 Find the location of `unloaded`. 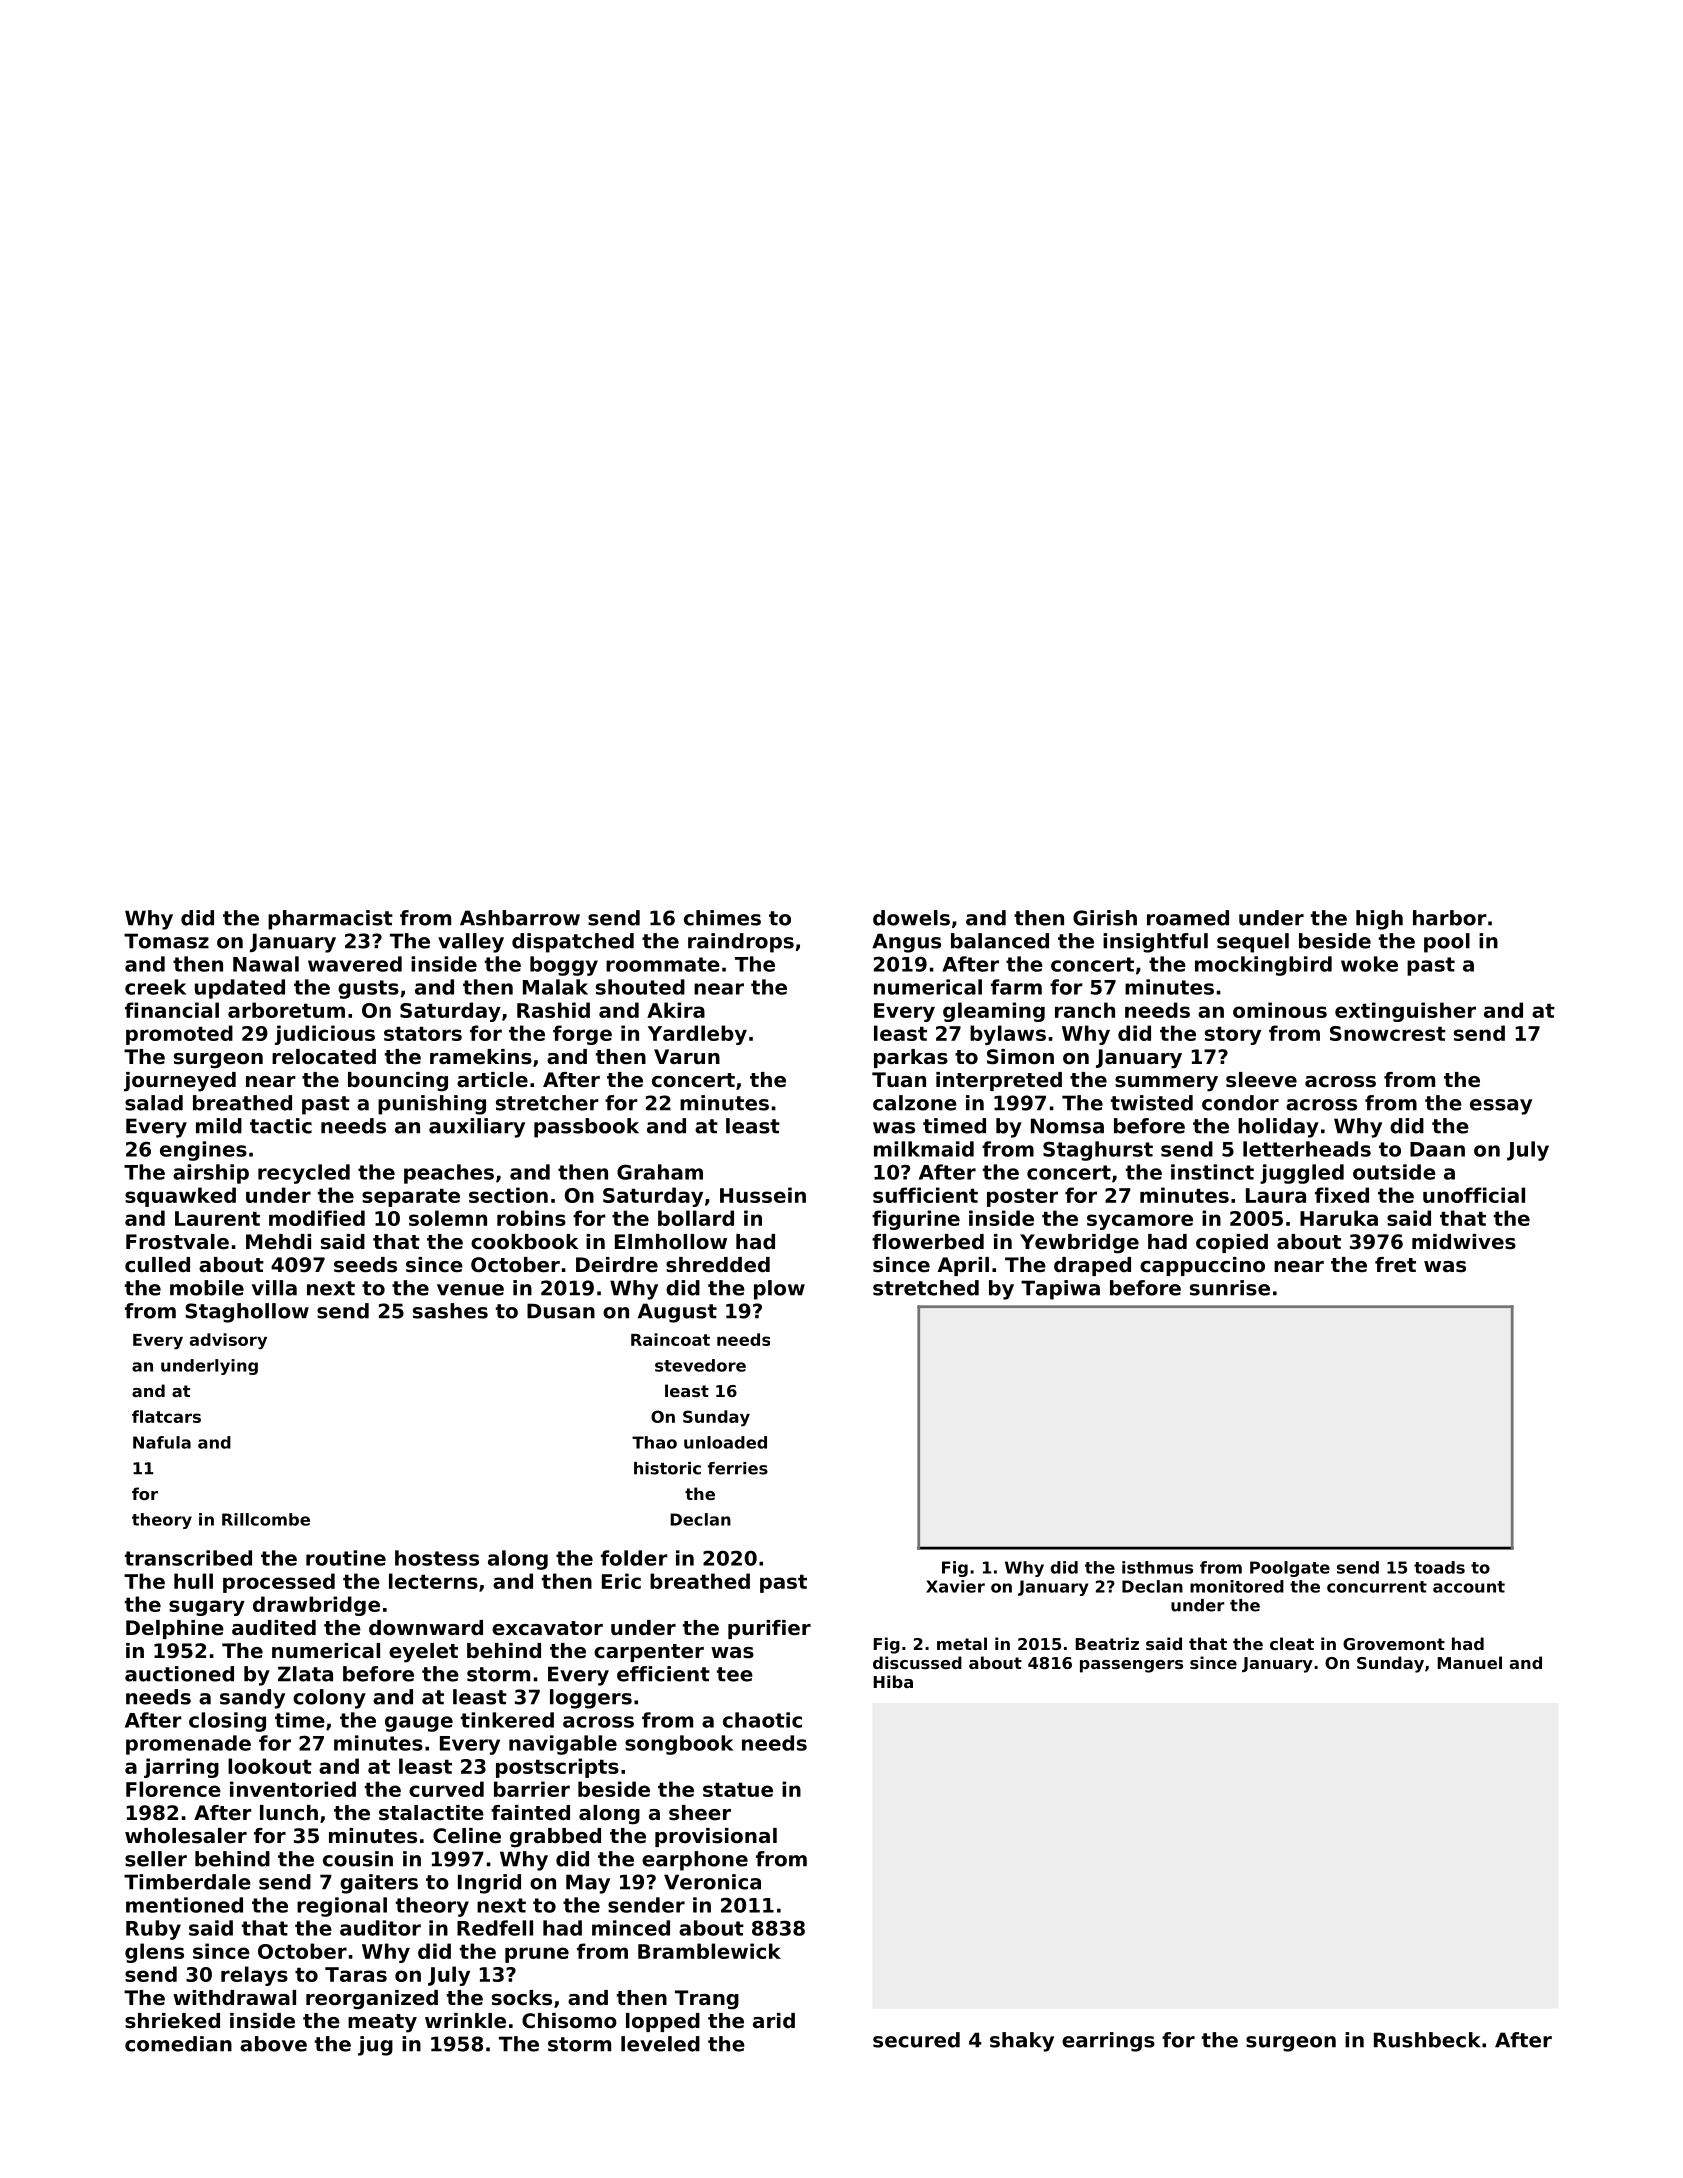

unloaded is located at coordinates (725, 1442).
